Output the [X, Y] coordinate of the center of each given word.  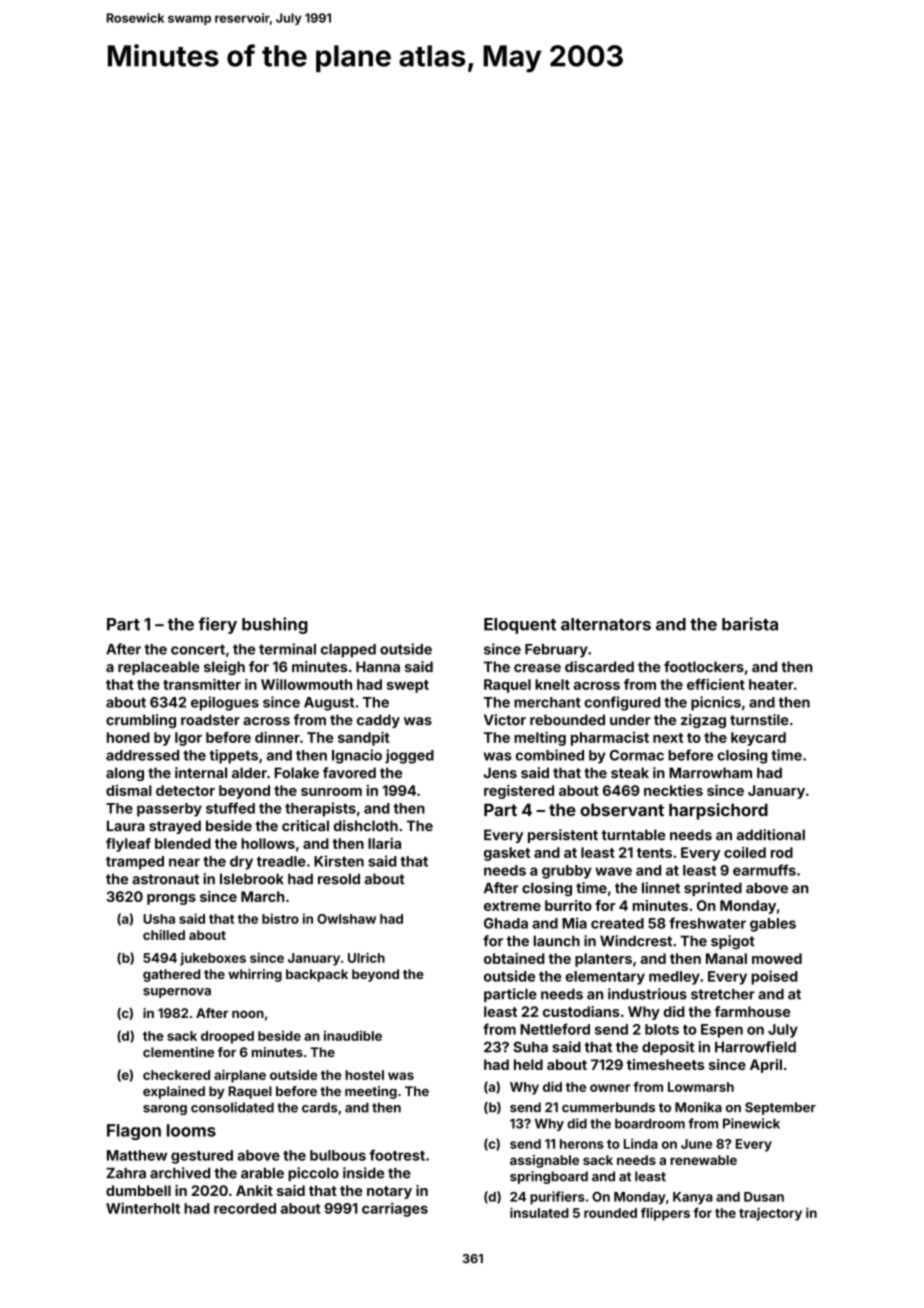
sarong [165, 1110]
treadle [281, 861]
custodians [581, 1011]
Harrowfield [755, 1047]
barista [750, 624]
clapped [348, 651]
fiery [217, 625]
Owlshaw [346, 919]
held [528, 1064]
